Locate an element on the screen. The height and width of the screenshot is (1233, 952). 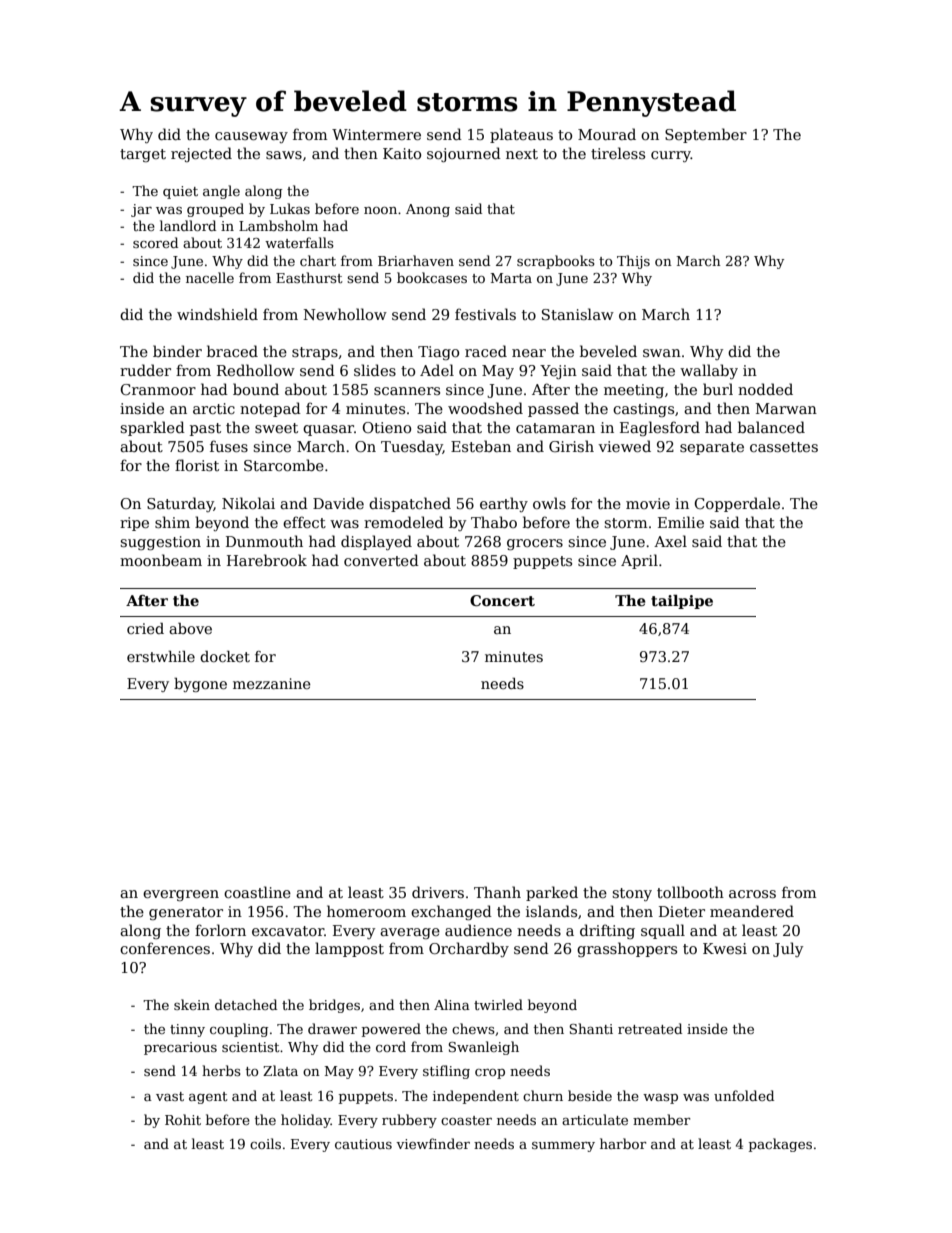
scanners is located at coordinates (407, 391).
